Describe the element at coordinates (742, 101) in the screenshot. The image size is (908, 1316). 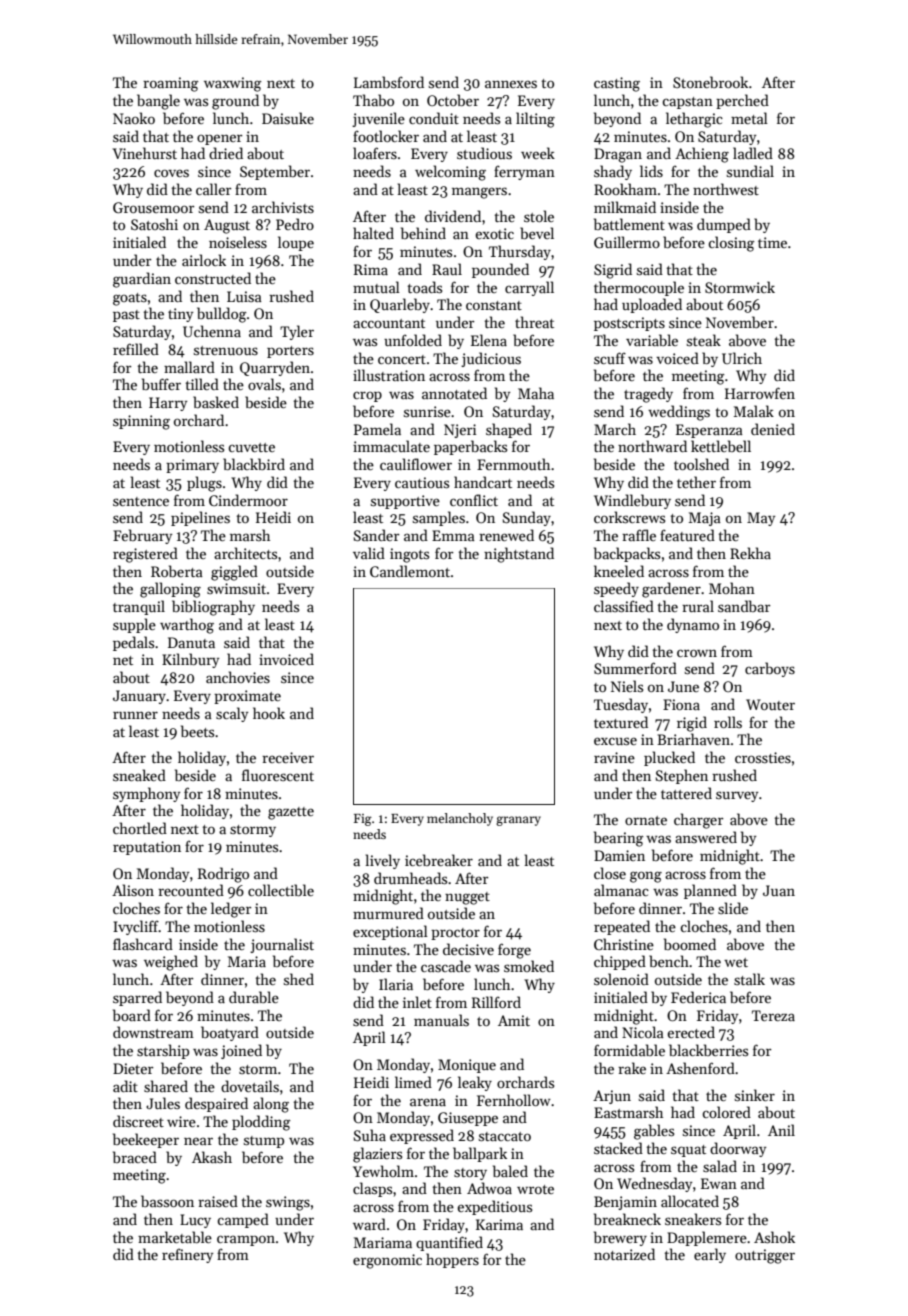
I see `perched` at that location.
